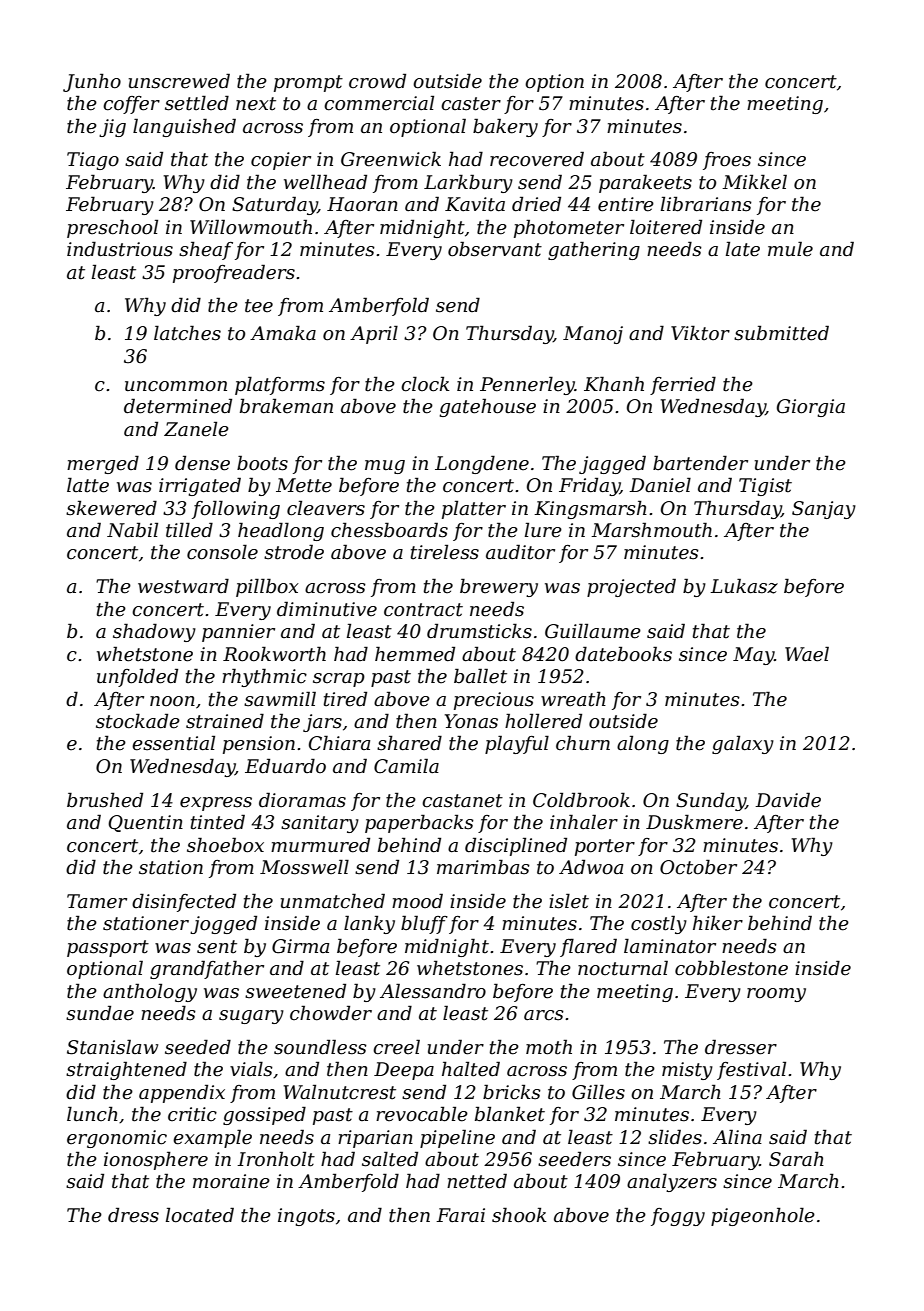  Describe the element at coordinates (743, 744) in the document. I see `galaxy` at that location.
